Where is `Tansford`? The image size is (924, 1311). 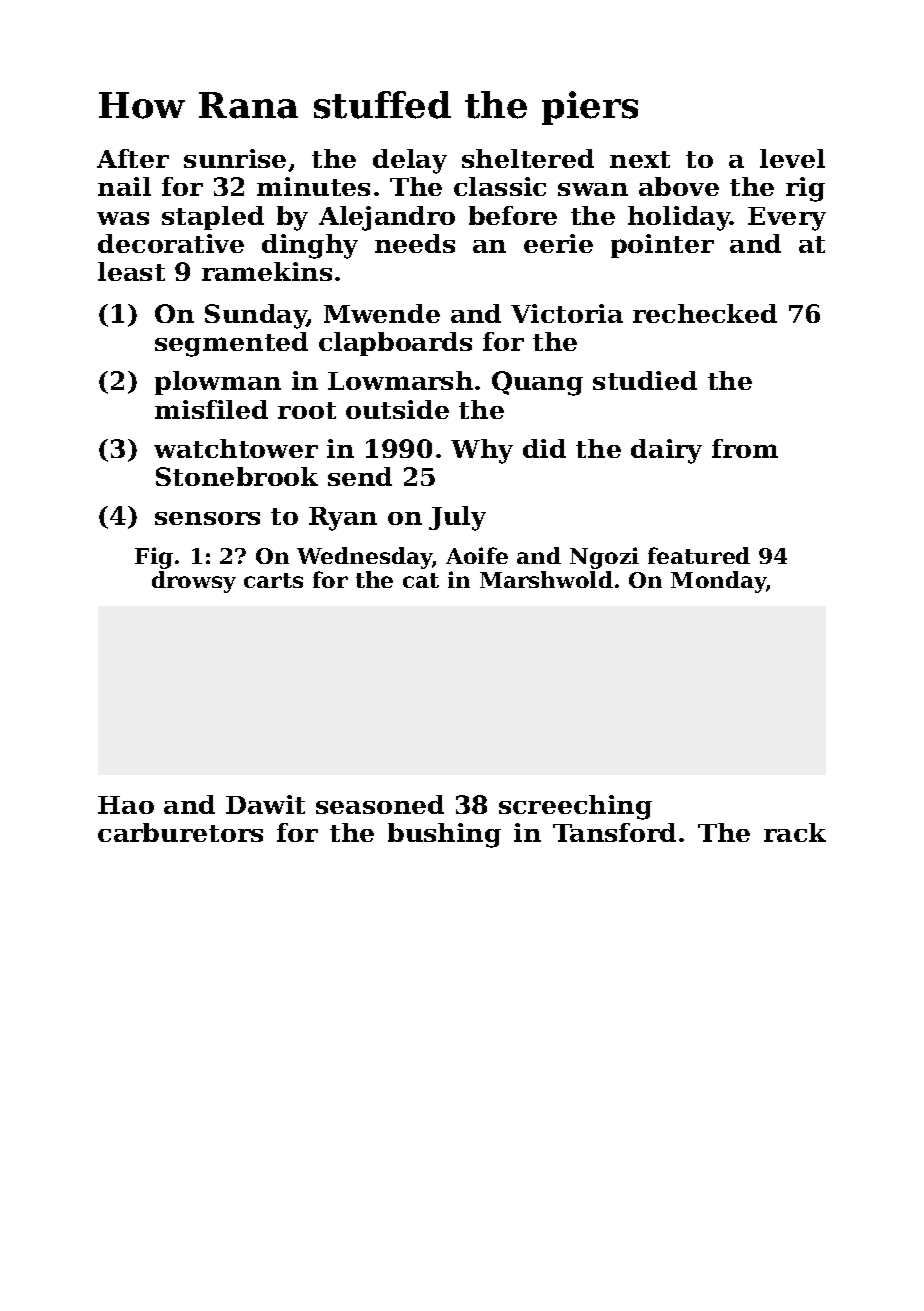
Tansford is located at coordinates (614, 832).
